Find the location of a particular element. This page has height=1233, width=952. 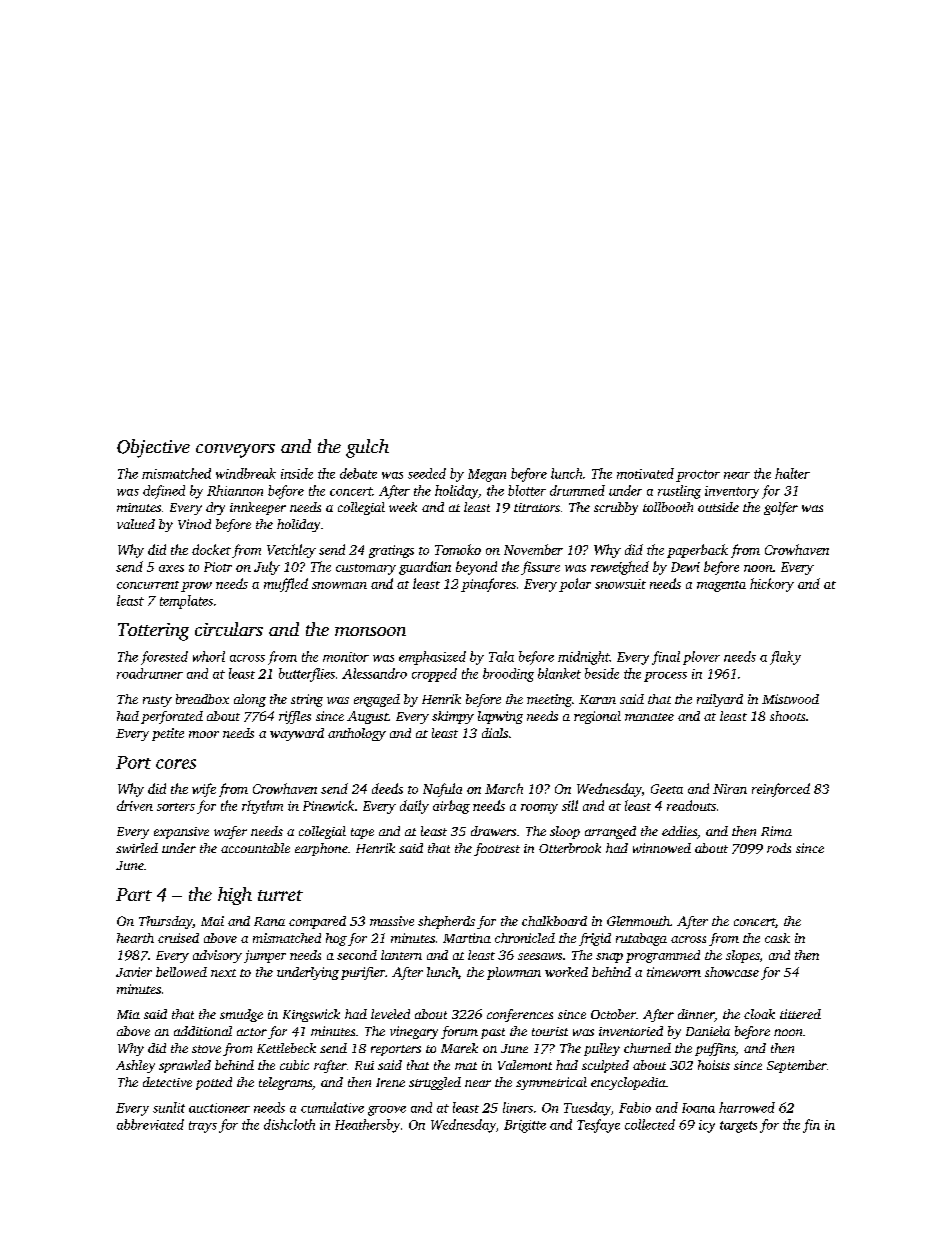

conveyors is located at coordinates (235, 451).
